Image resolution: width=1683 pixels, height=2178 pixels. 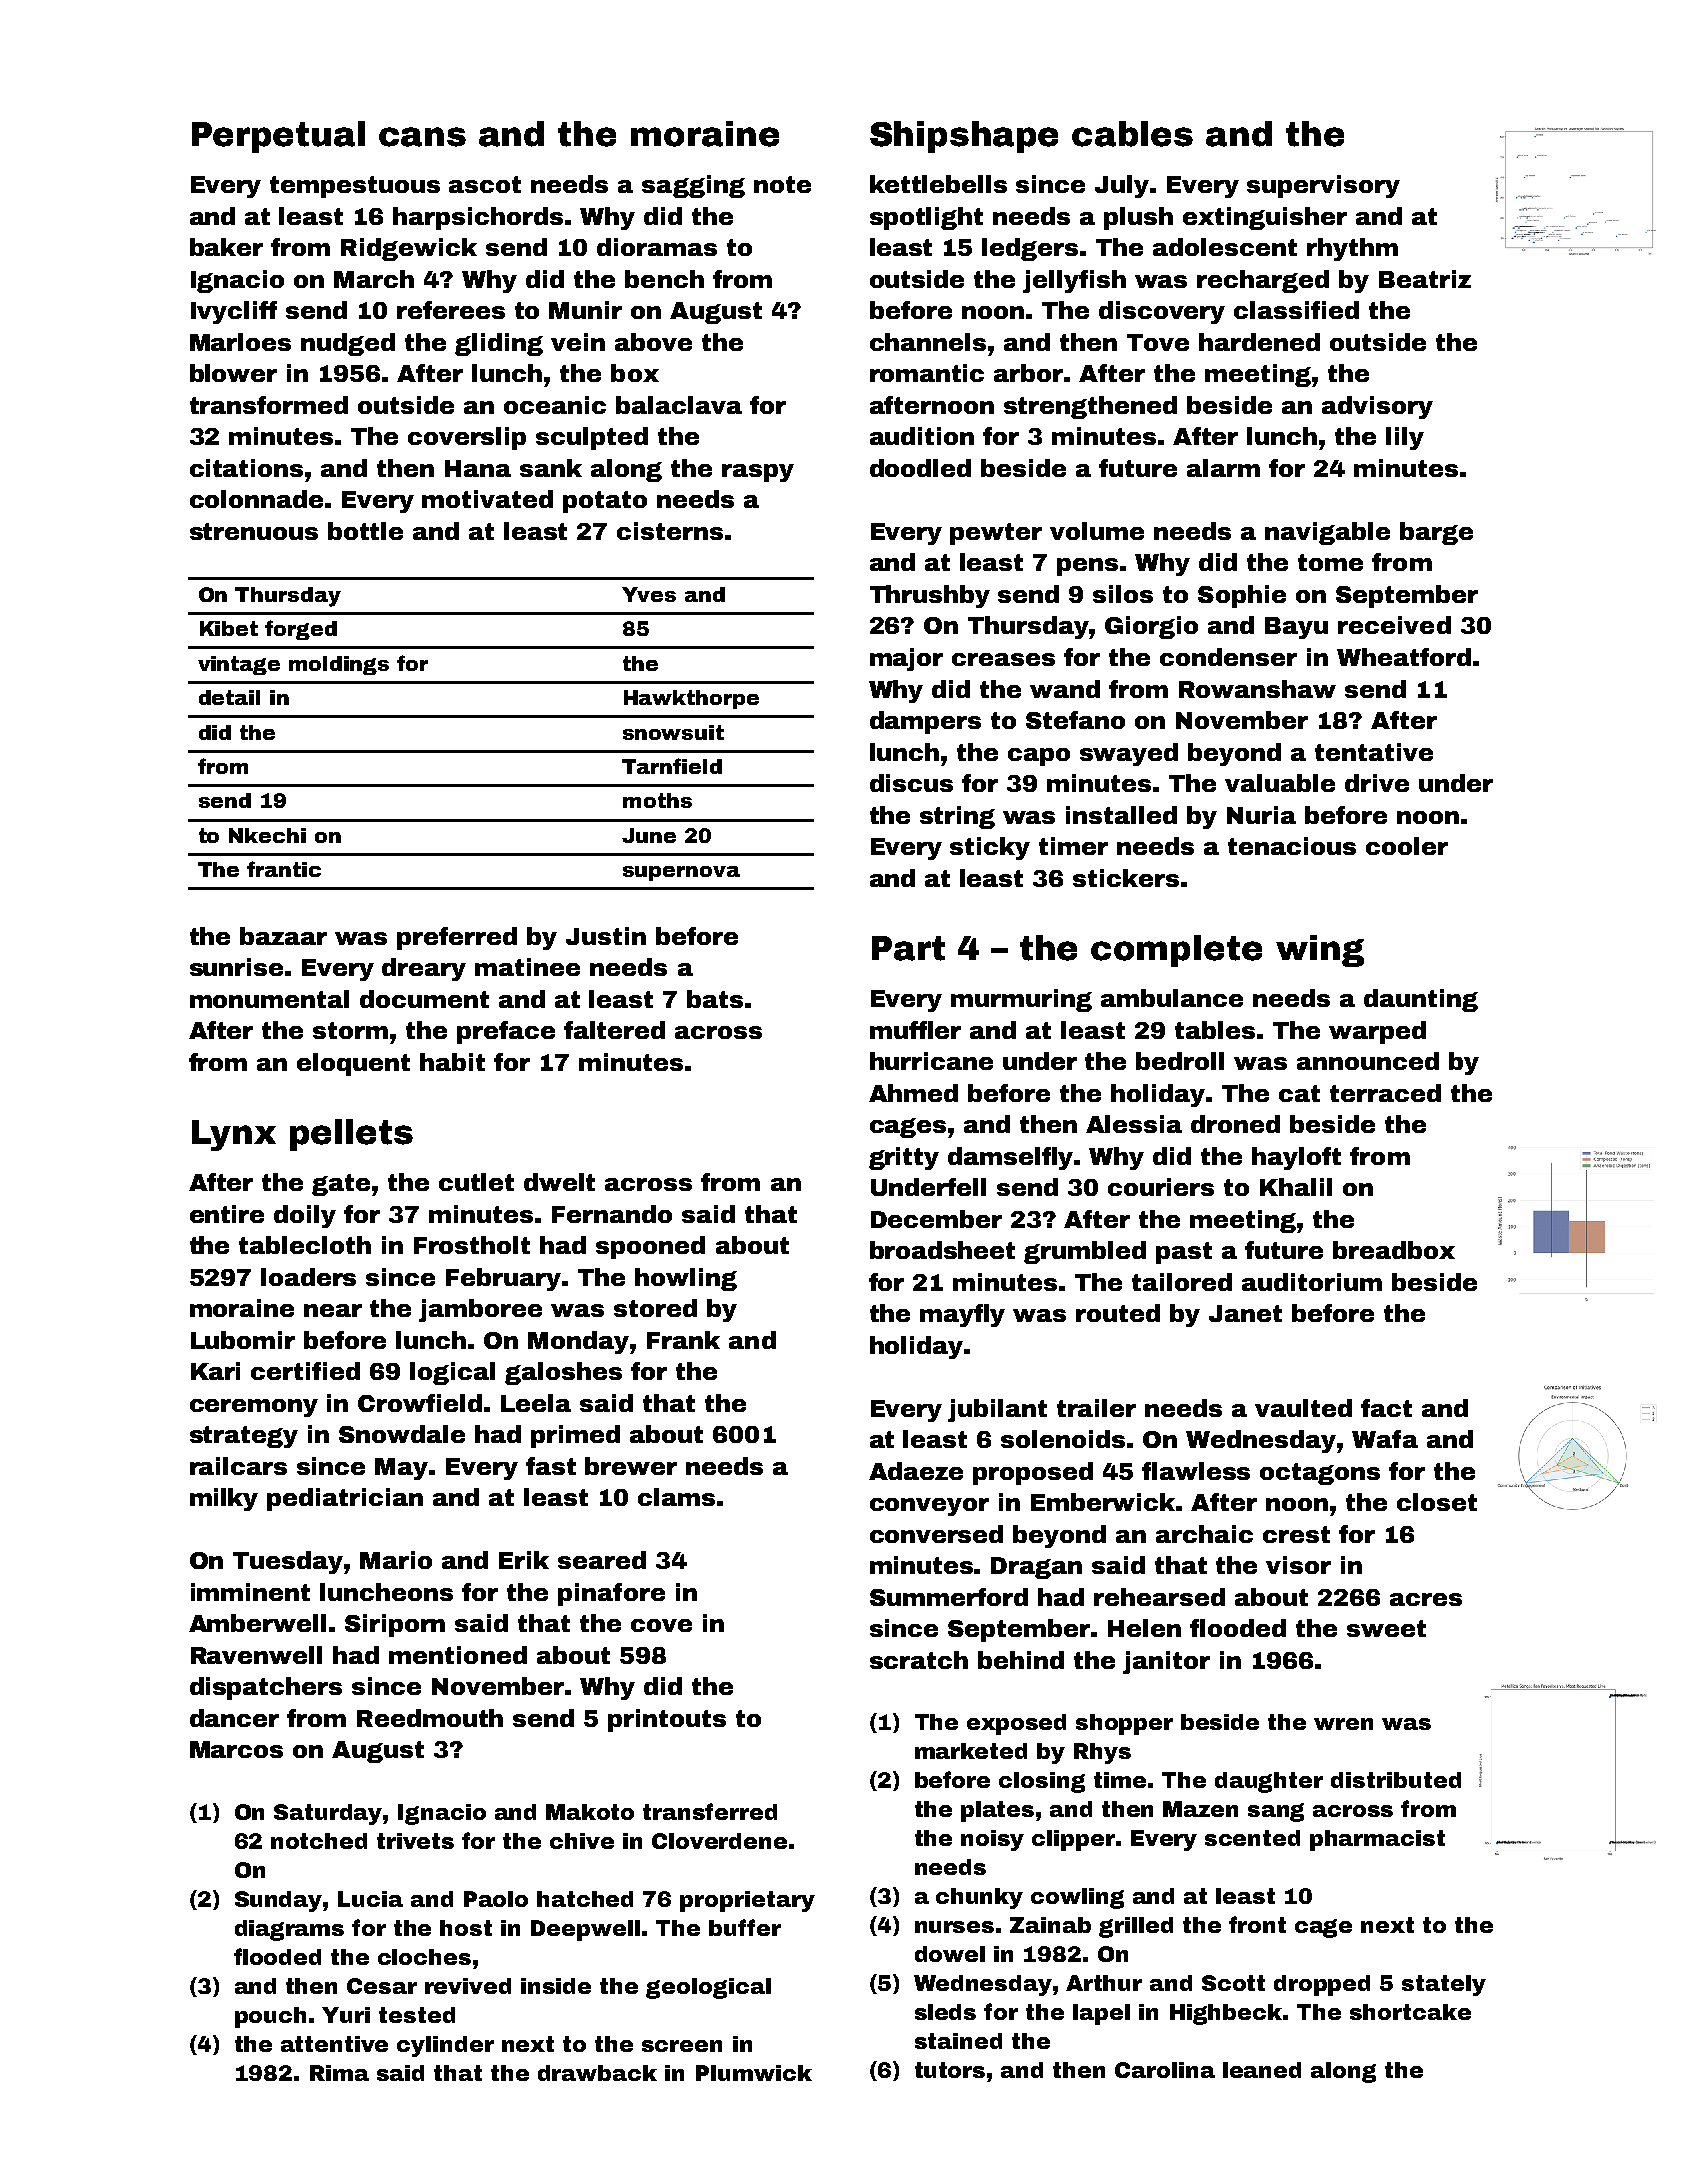 What do you see at coordinates (1404, 657) in the page?
I see `Wheatford` at bounding box center [1404, 657].
